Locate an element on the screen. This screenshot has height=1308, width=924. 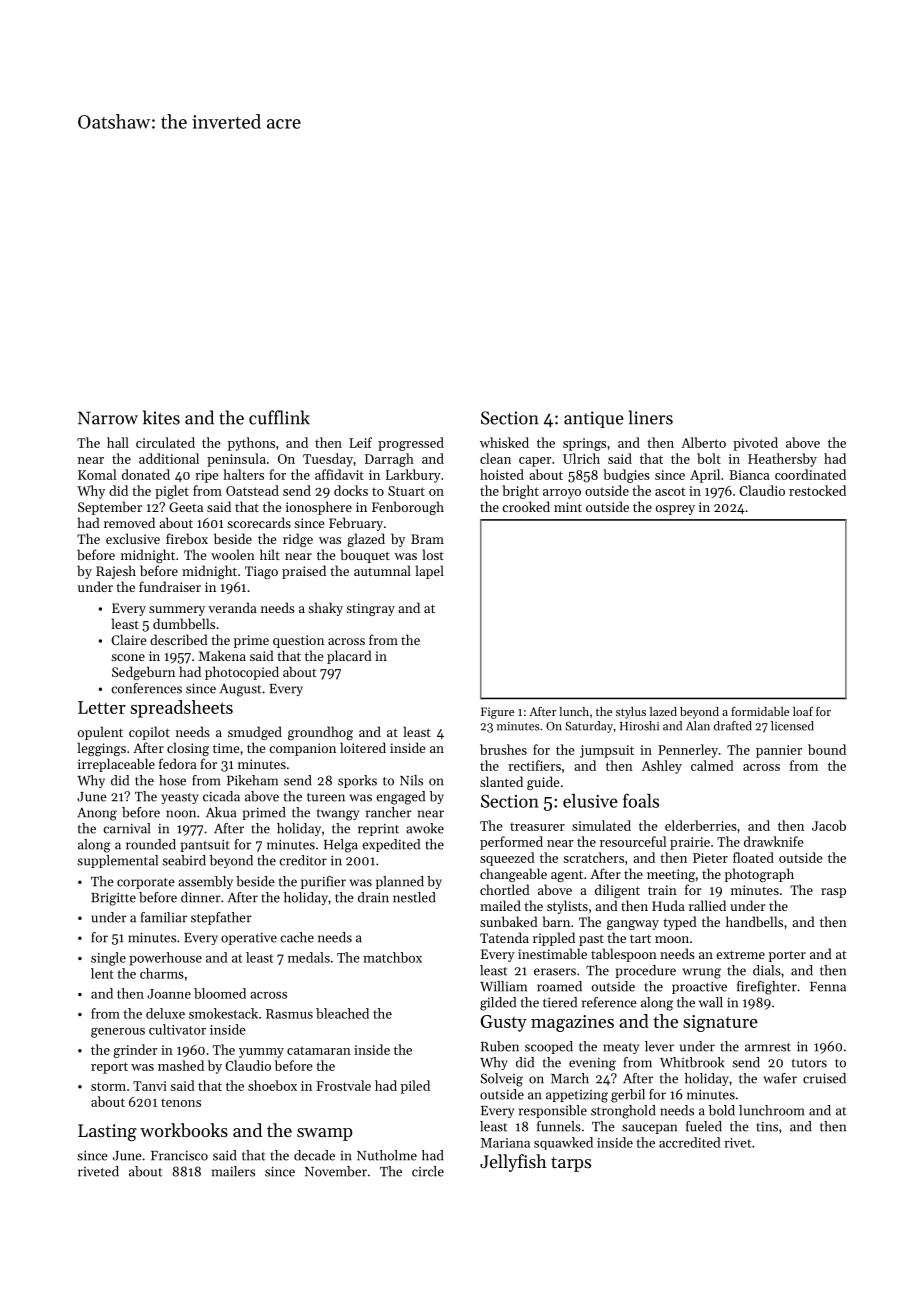
pivoted is located at coordinates (755, 444).
